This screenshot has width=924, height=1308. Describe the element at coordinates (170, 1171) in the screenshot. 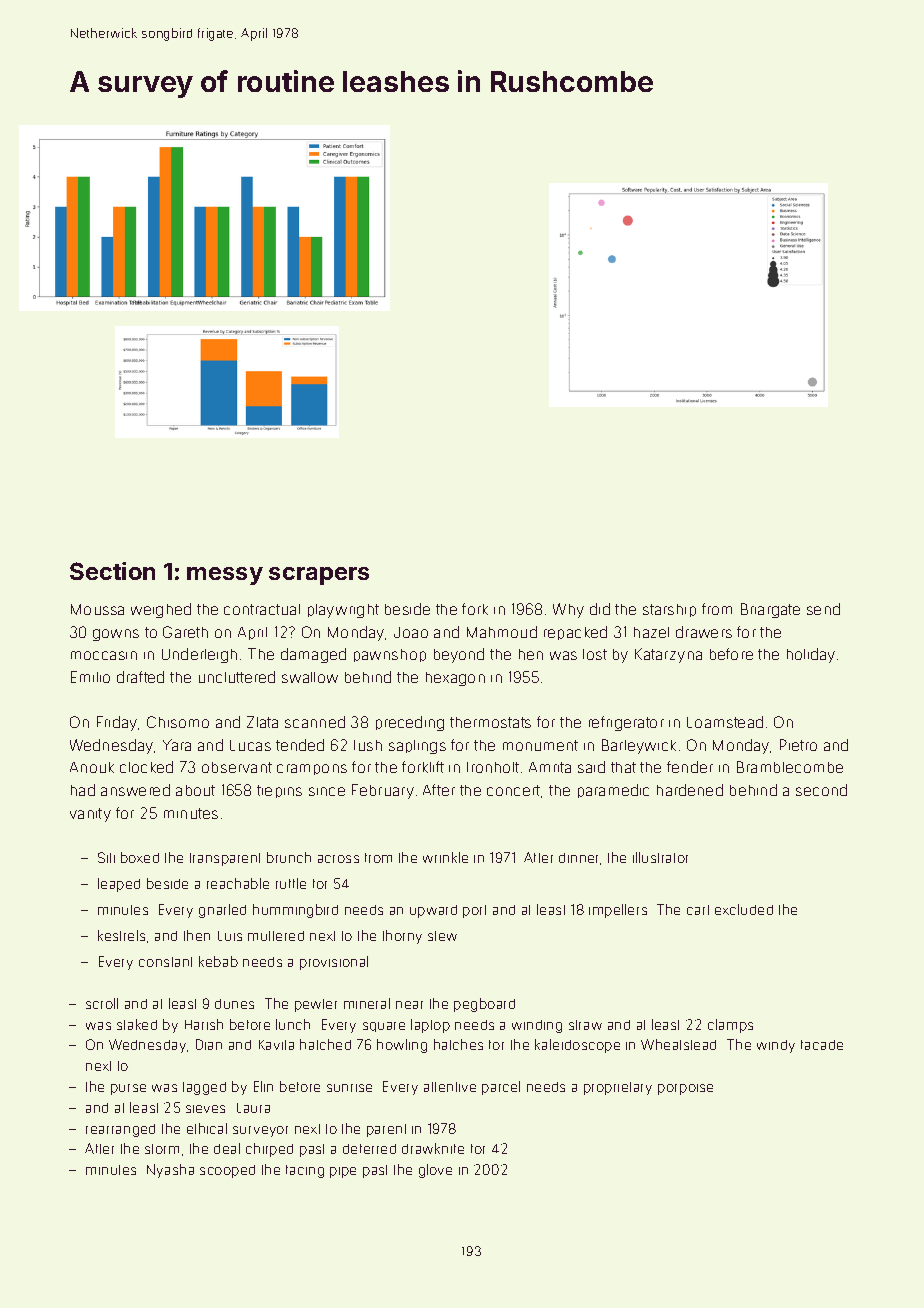

I see `Nyasha` at that location.
